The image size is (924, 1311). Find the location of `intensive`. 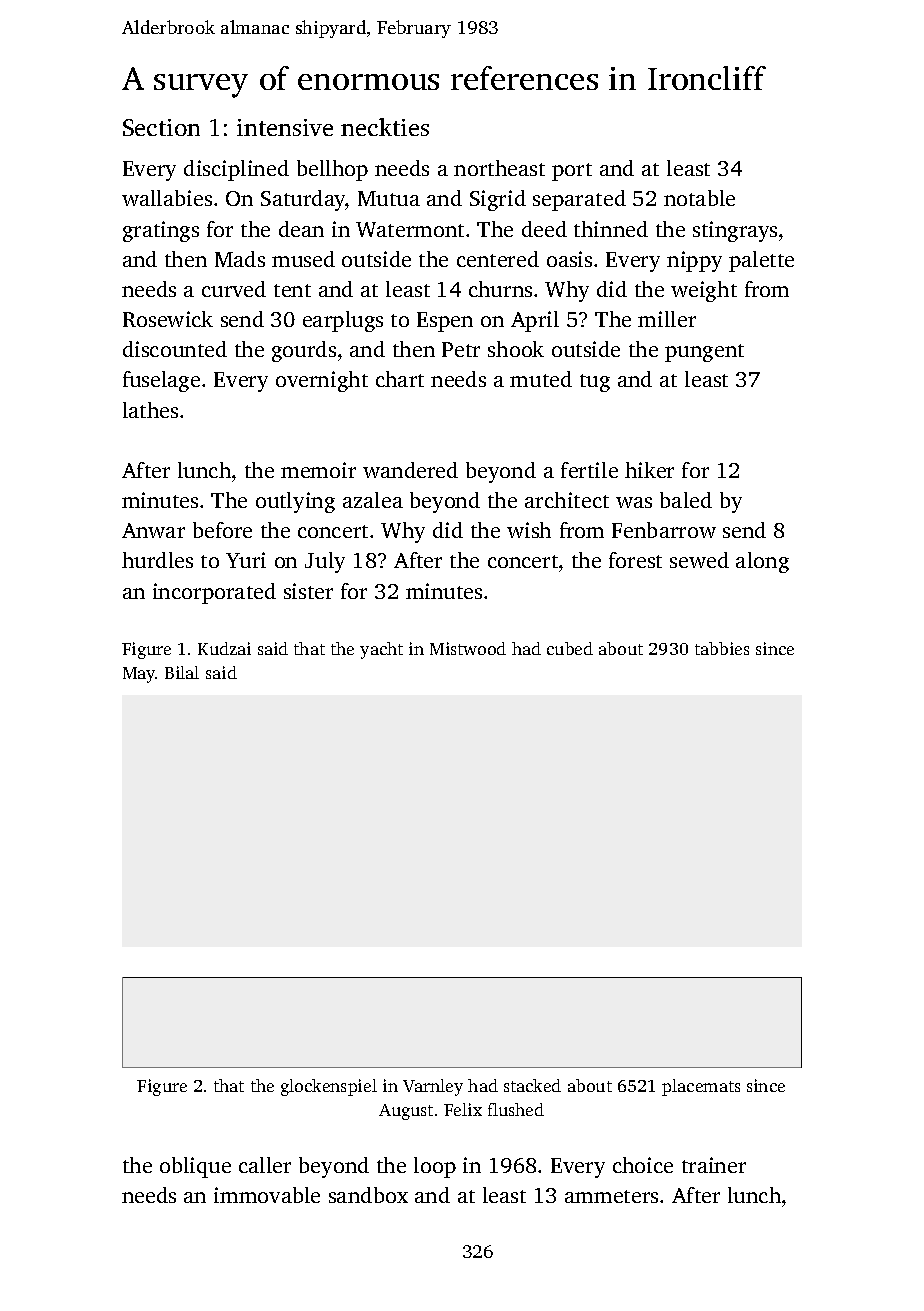

intensive is located at coordinates (285, 127).
